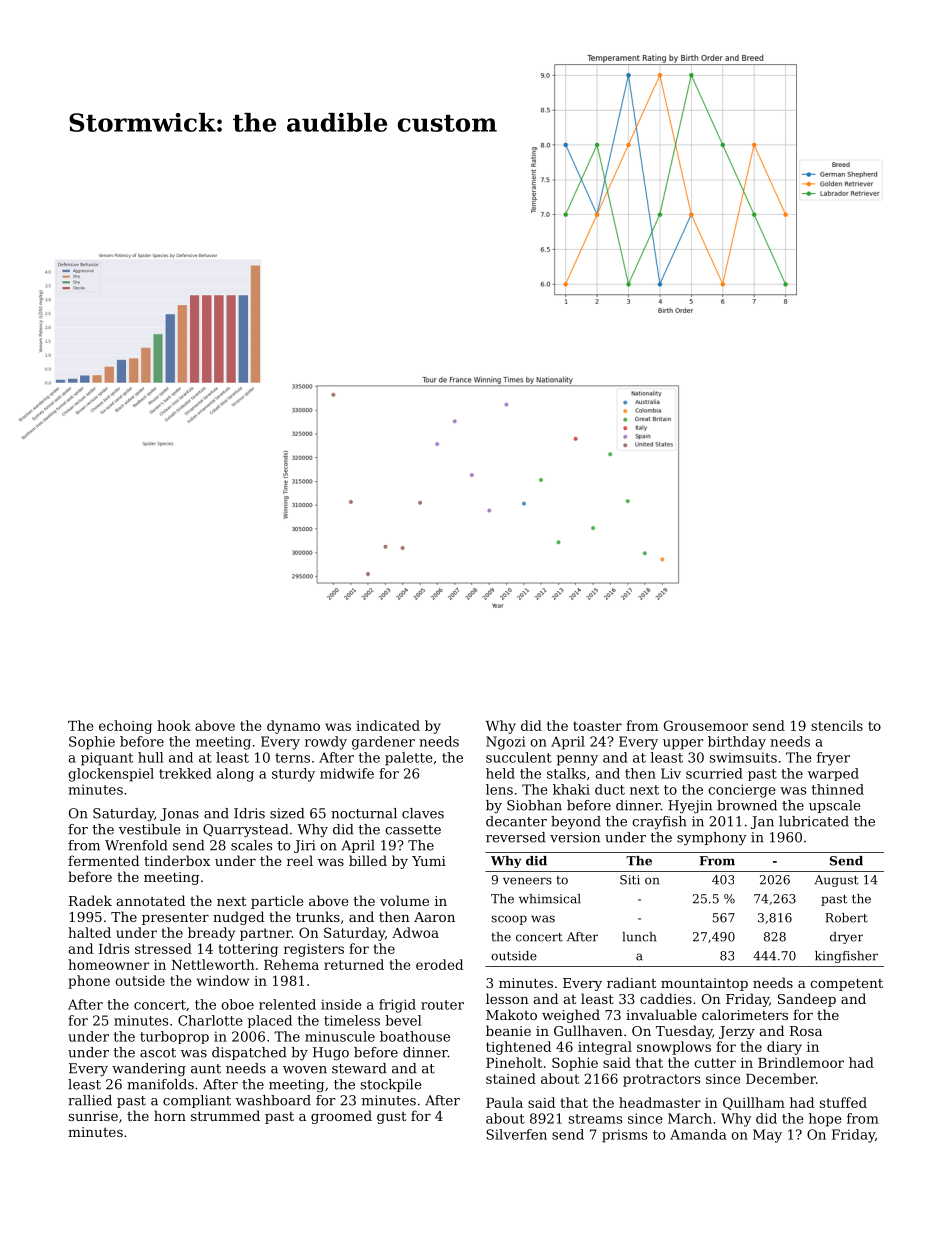 This document has height=1233, width=952. Describe the element at coordinates (846, 938) in the document. I see `dryer` at that location.
